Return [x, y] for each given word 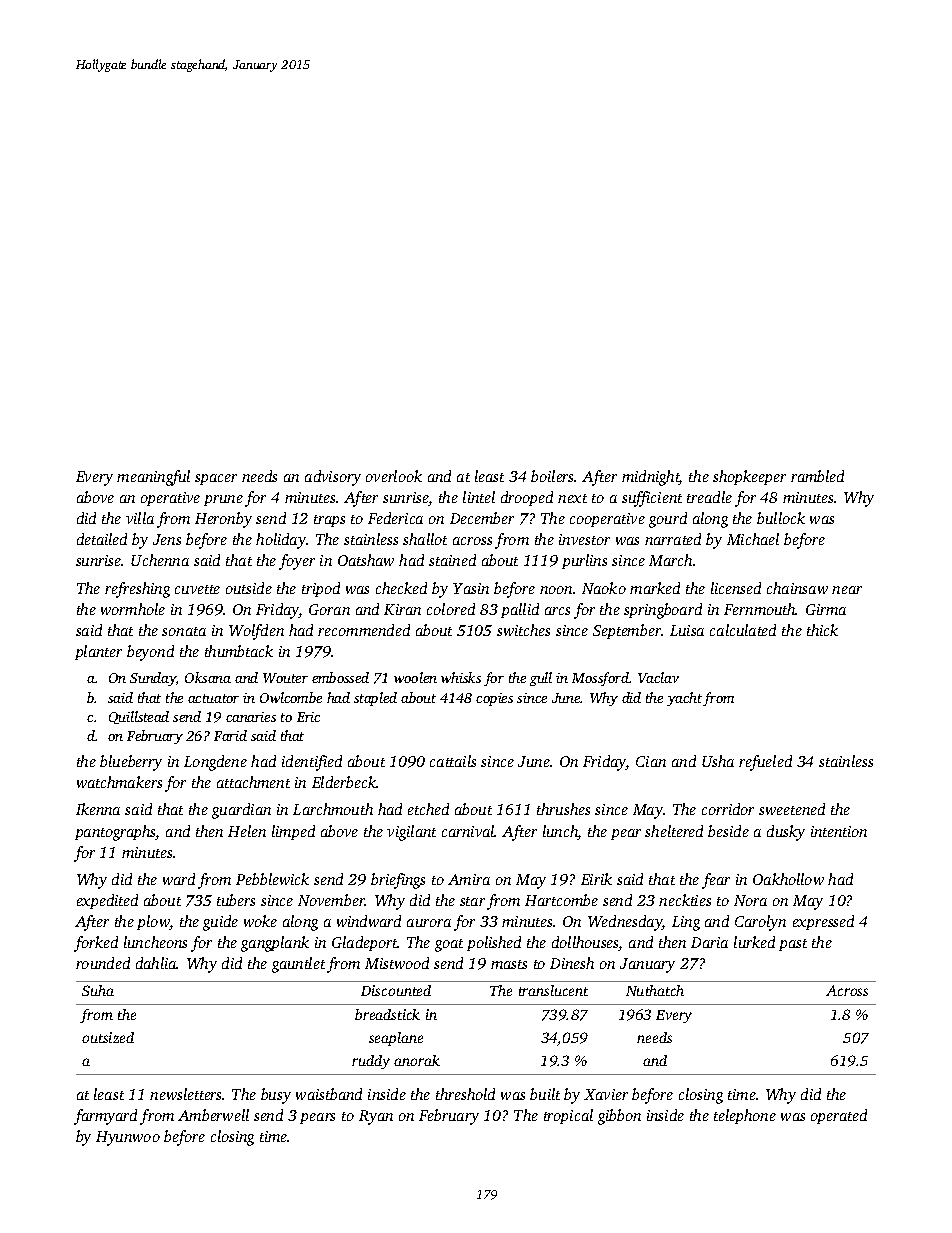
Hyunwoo [128, 1138]
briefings [398, 881]
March [670, 560]
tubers [236, 900]
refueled [765, 763]
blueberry [131, 763]
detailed [102, 539]
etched [428, 809]
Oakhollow [788, 879]
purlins [584, 561]
